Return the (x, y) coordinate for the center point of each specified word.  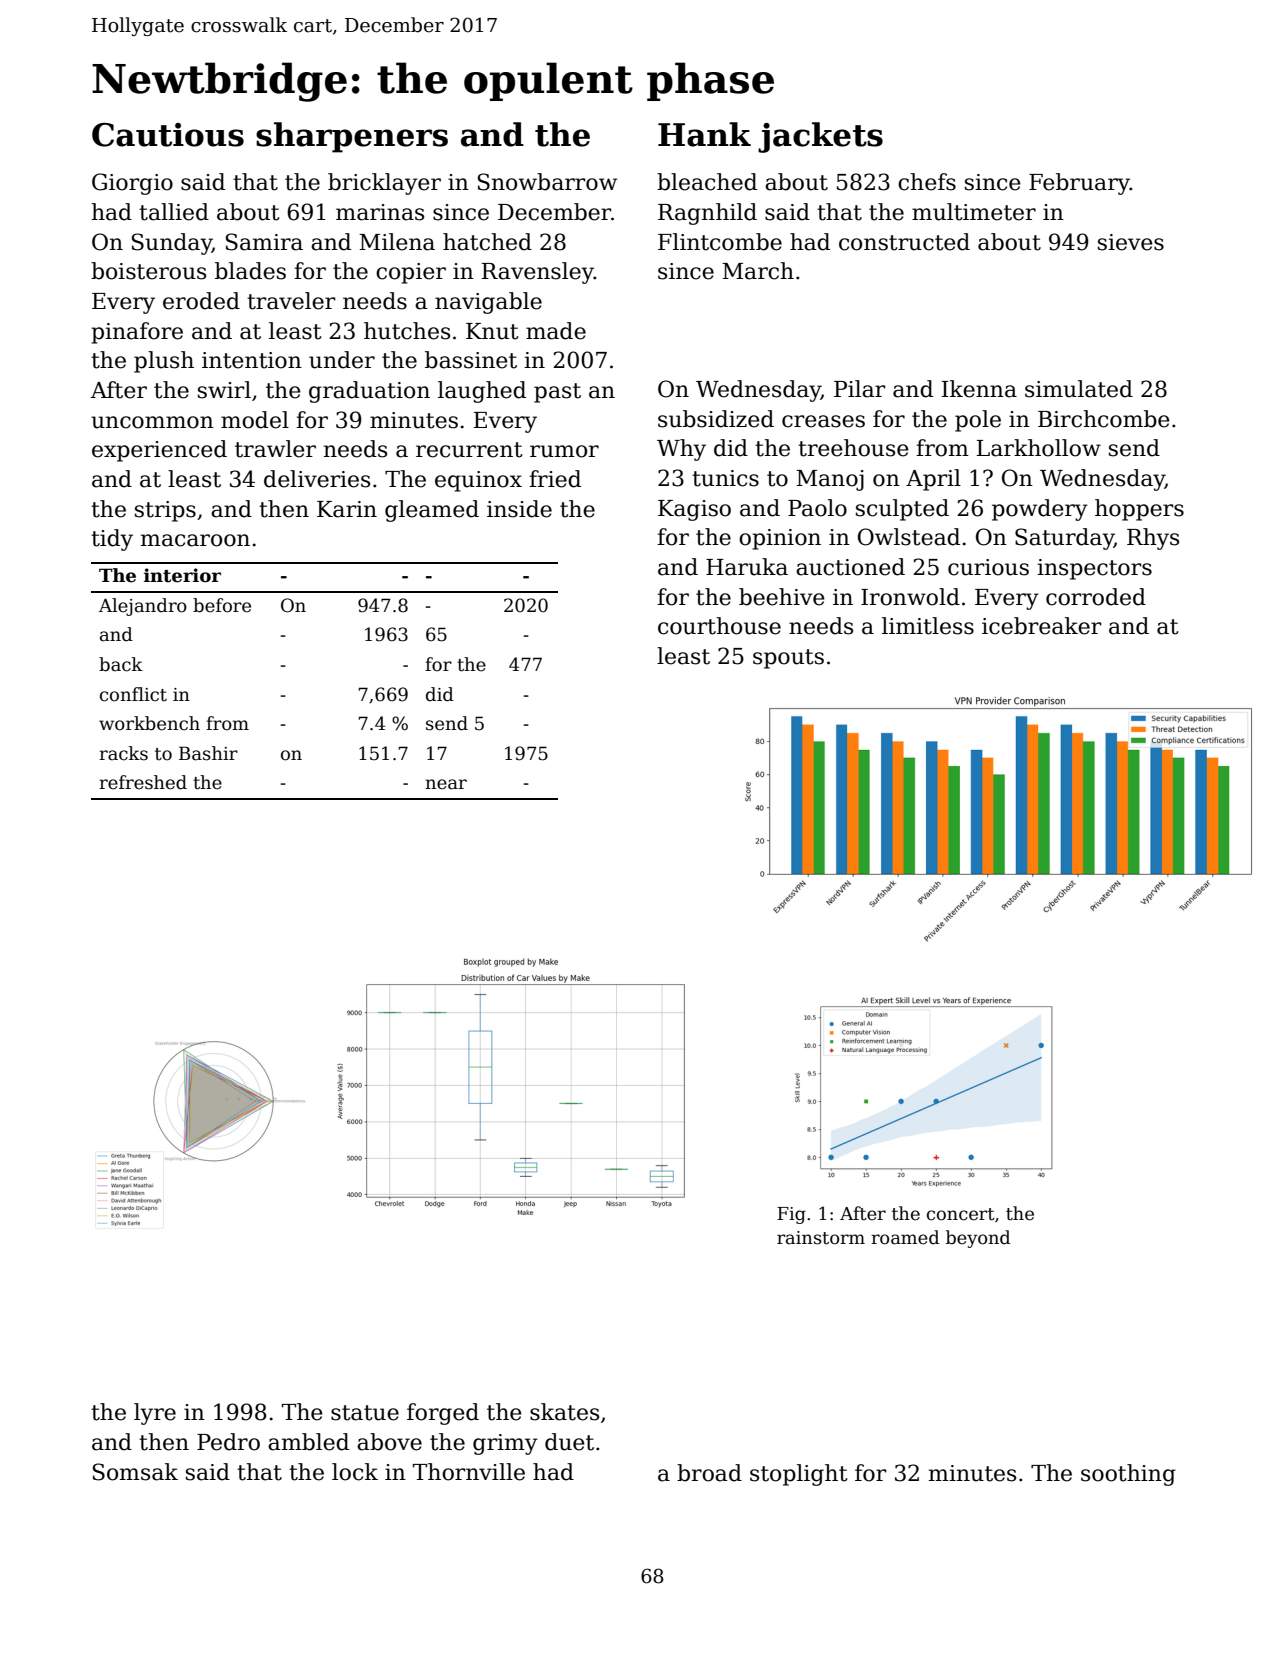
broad (709, 1473)
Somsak (135, 1472)
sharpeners (352, 137)
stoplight (799, 1475)
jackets (820, 137)
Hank (704, 134)
